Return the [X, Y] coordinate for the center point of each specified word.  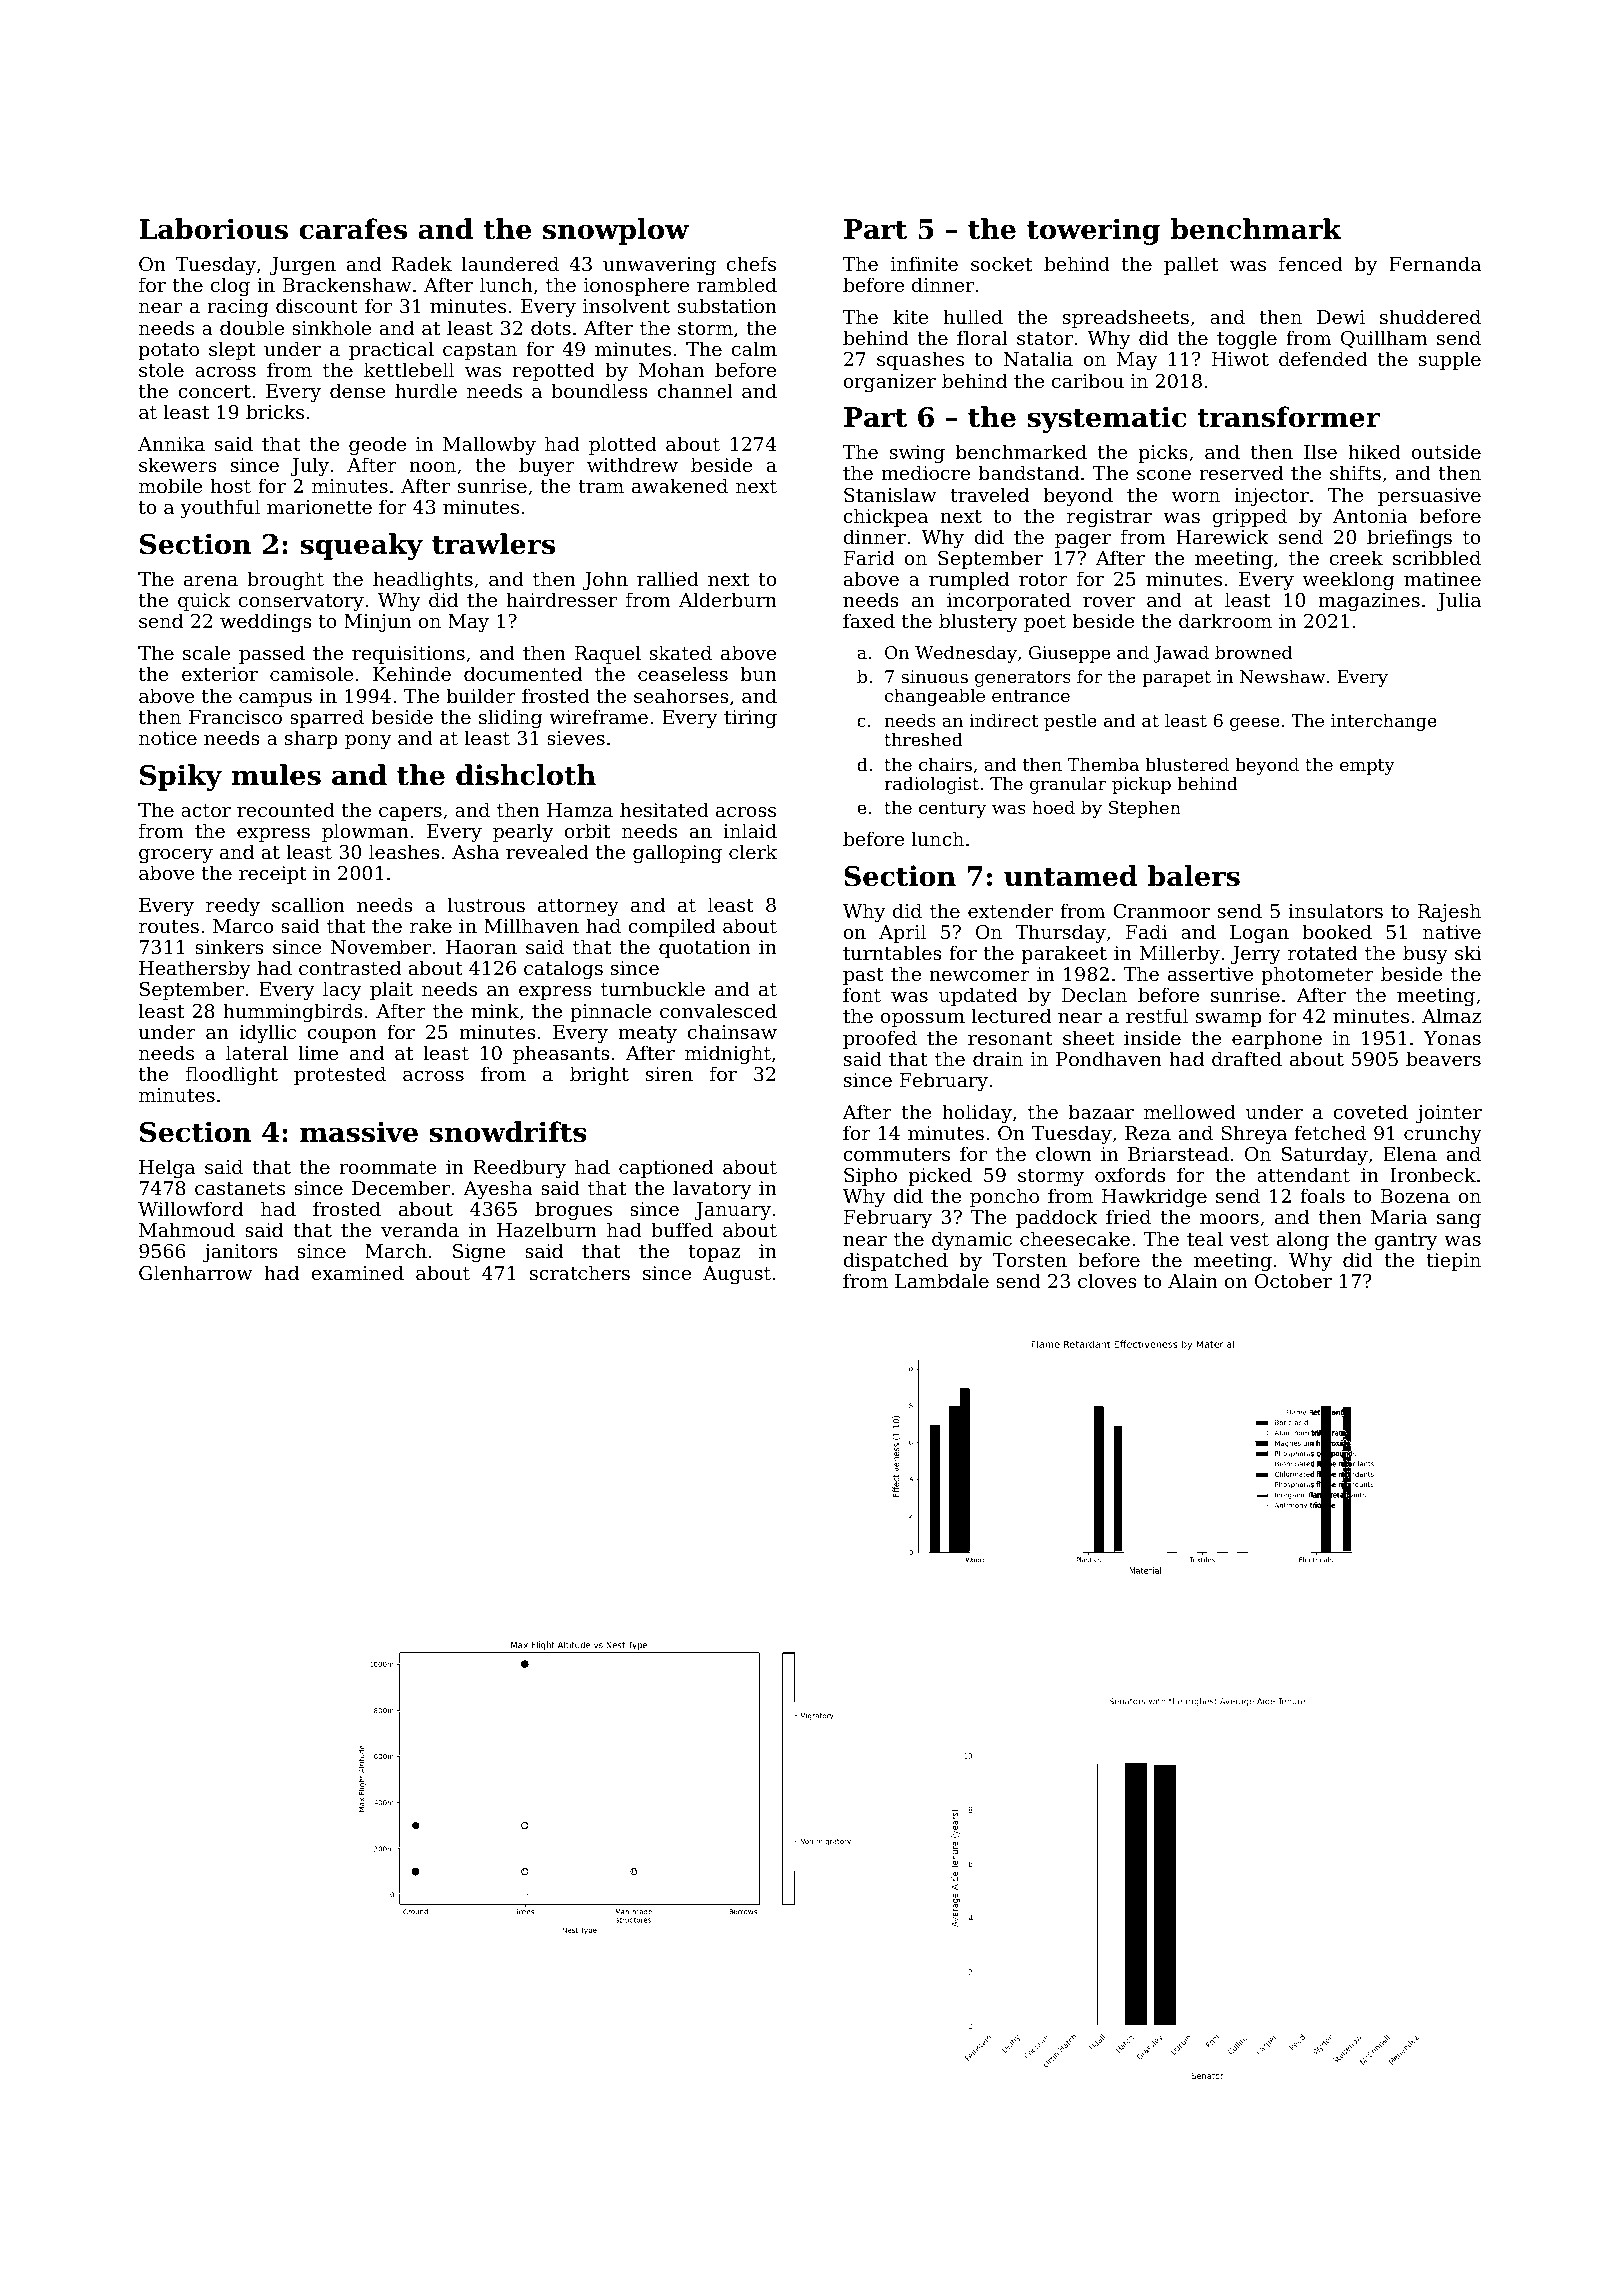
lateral [257, 1052]
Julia [1458, 601]
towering [1093, 231]
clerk [753, 851]
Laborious [213, 229]
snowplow [616, 231]
